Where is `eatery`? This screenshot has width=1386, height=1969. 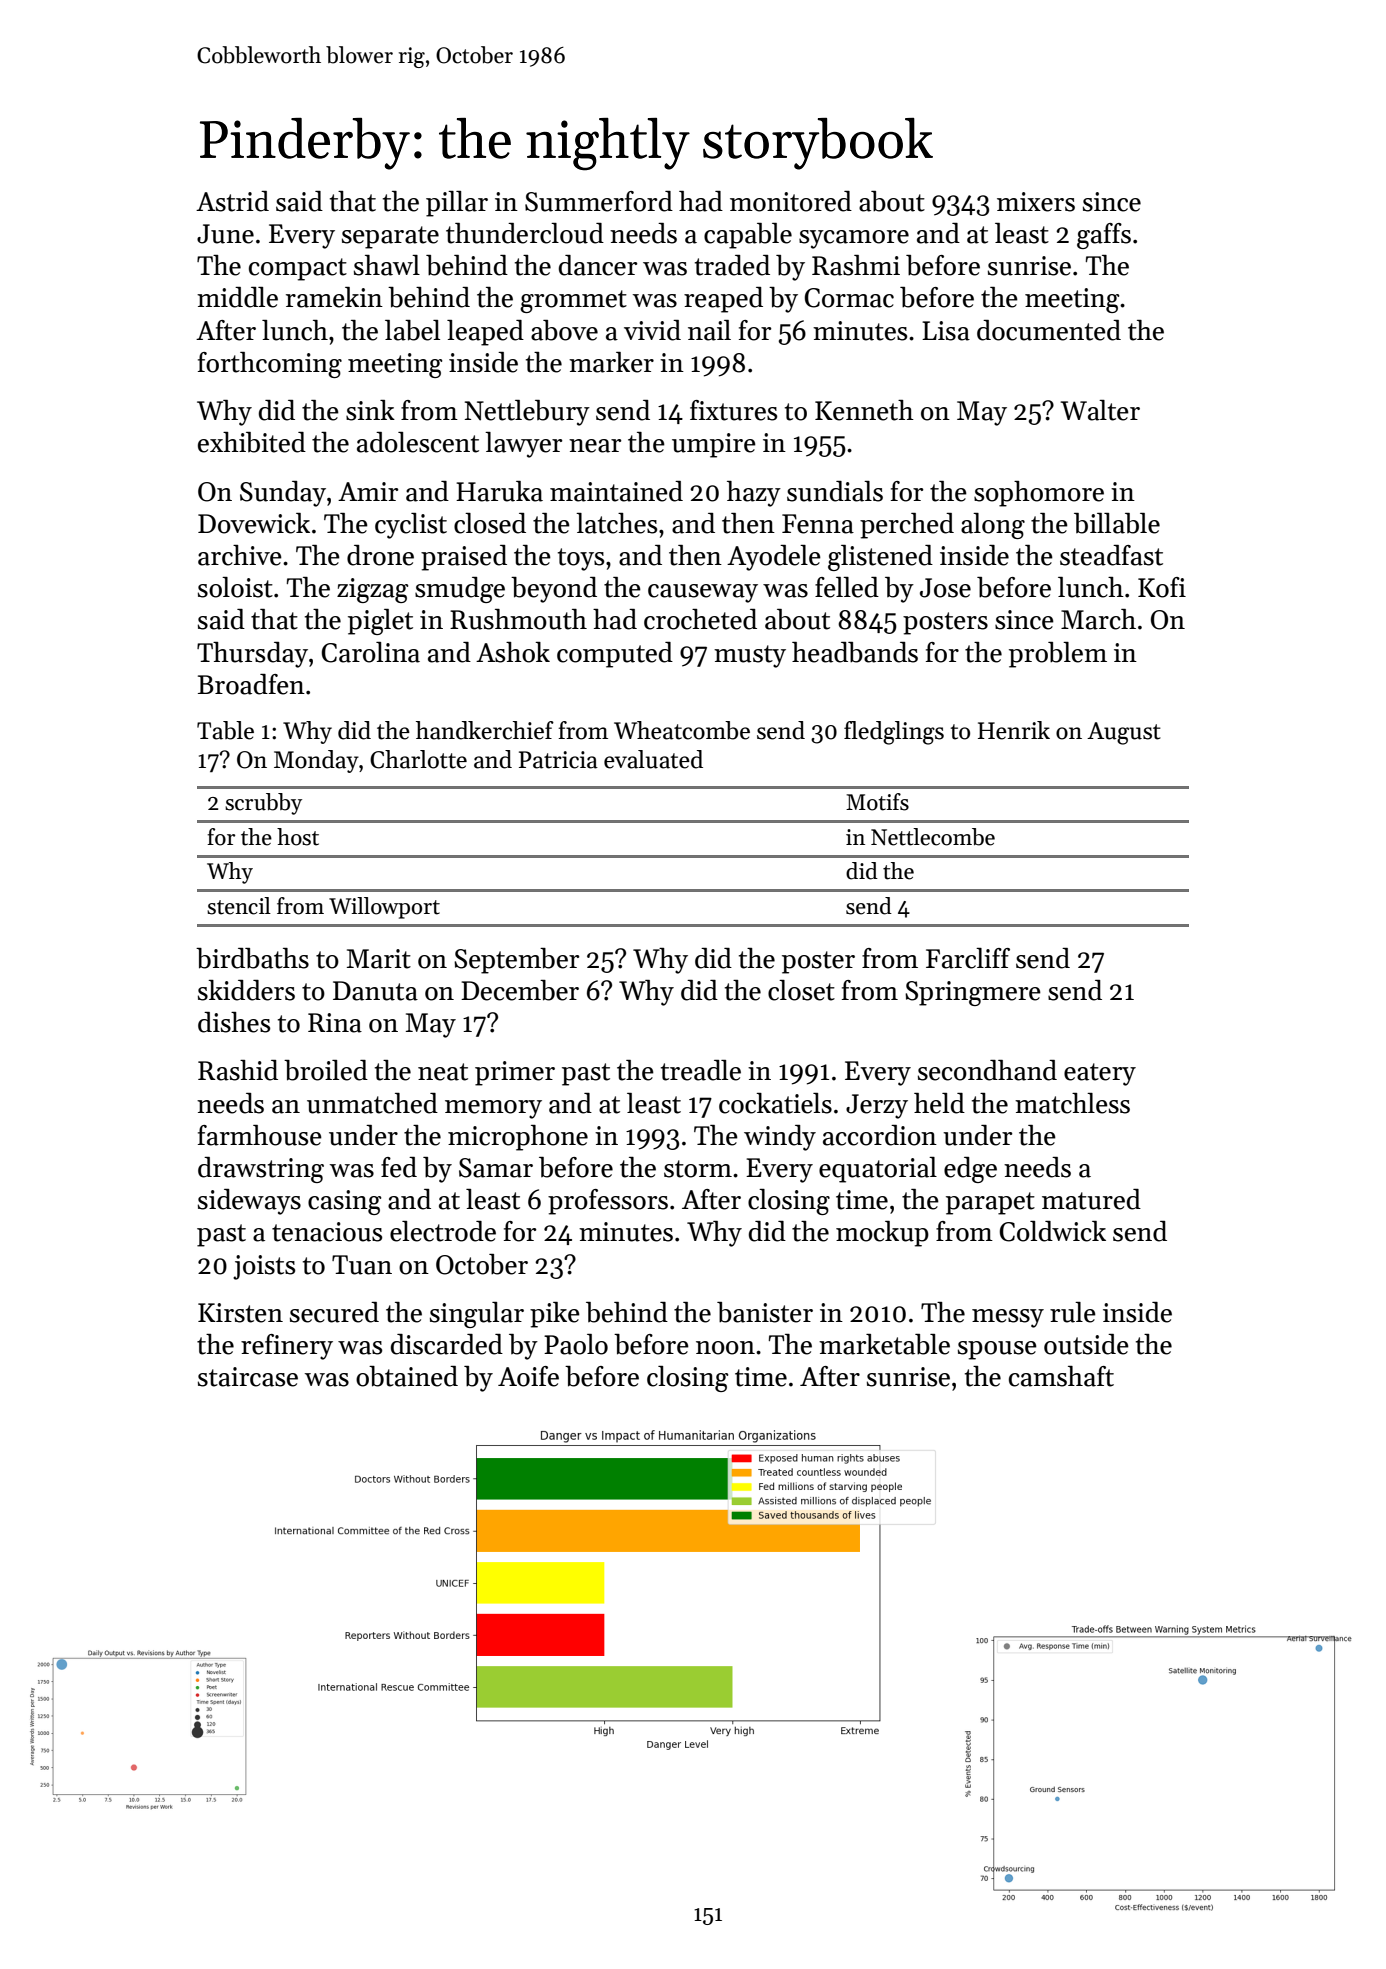
eatery is located at coordinates (1100, 1074).
